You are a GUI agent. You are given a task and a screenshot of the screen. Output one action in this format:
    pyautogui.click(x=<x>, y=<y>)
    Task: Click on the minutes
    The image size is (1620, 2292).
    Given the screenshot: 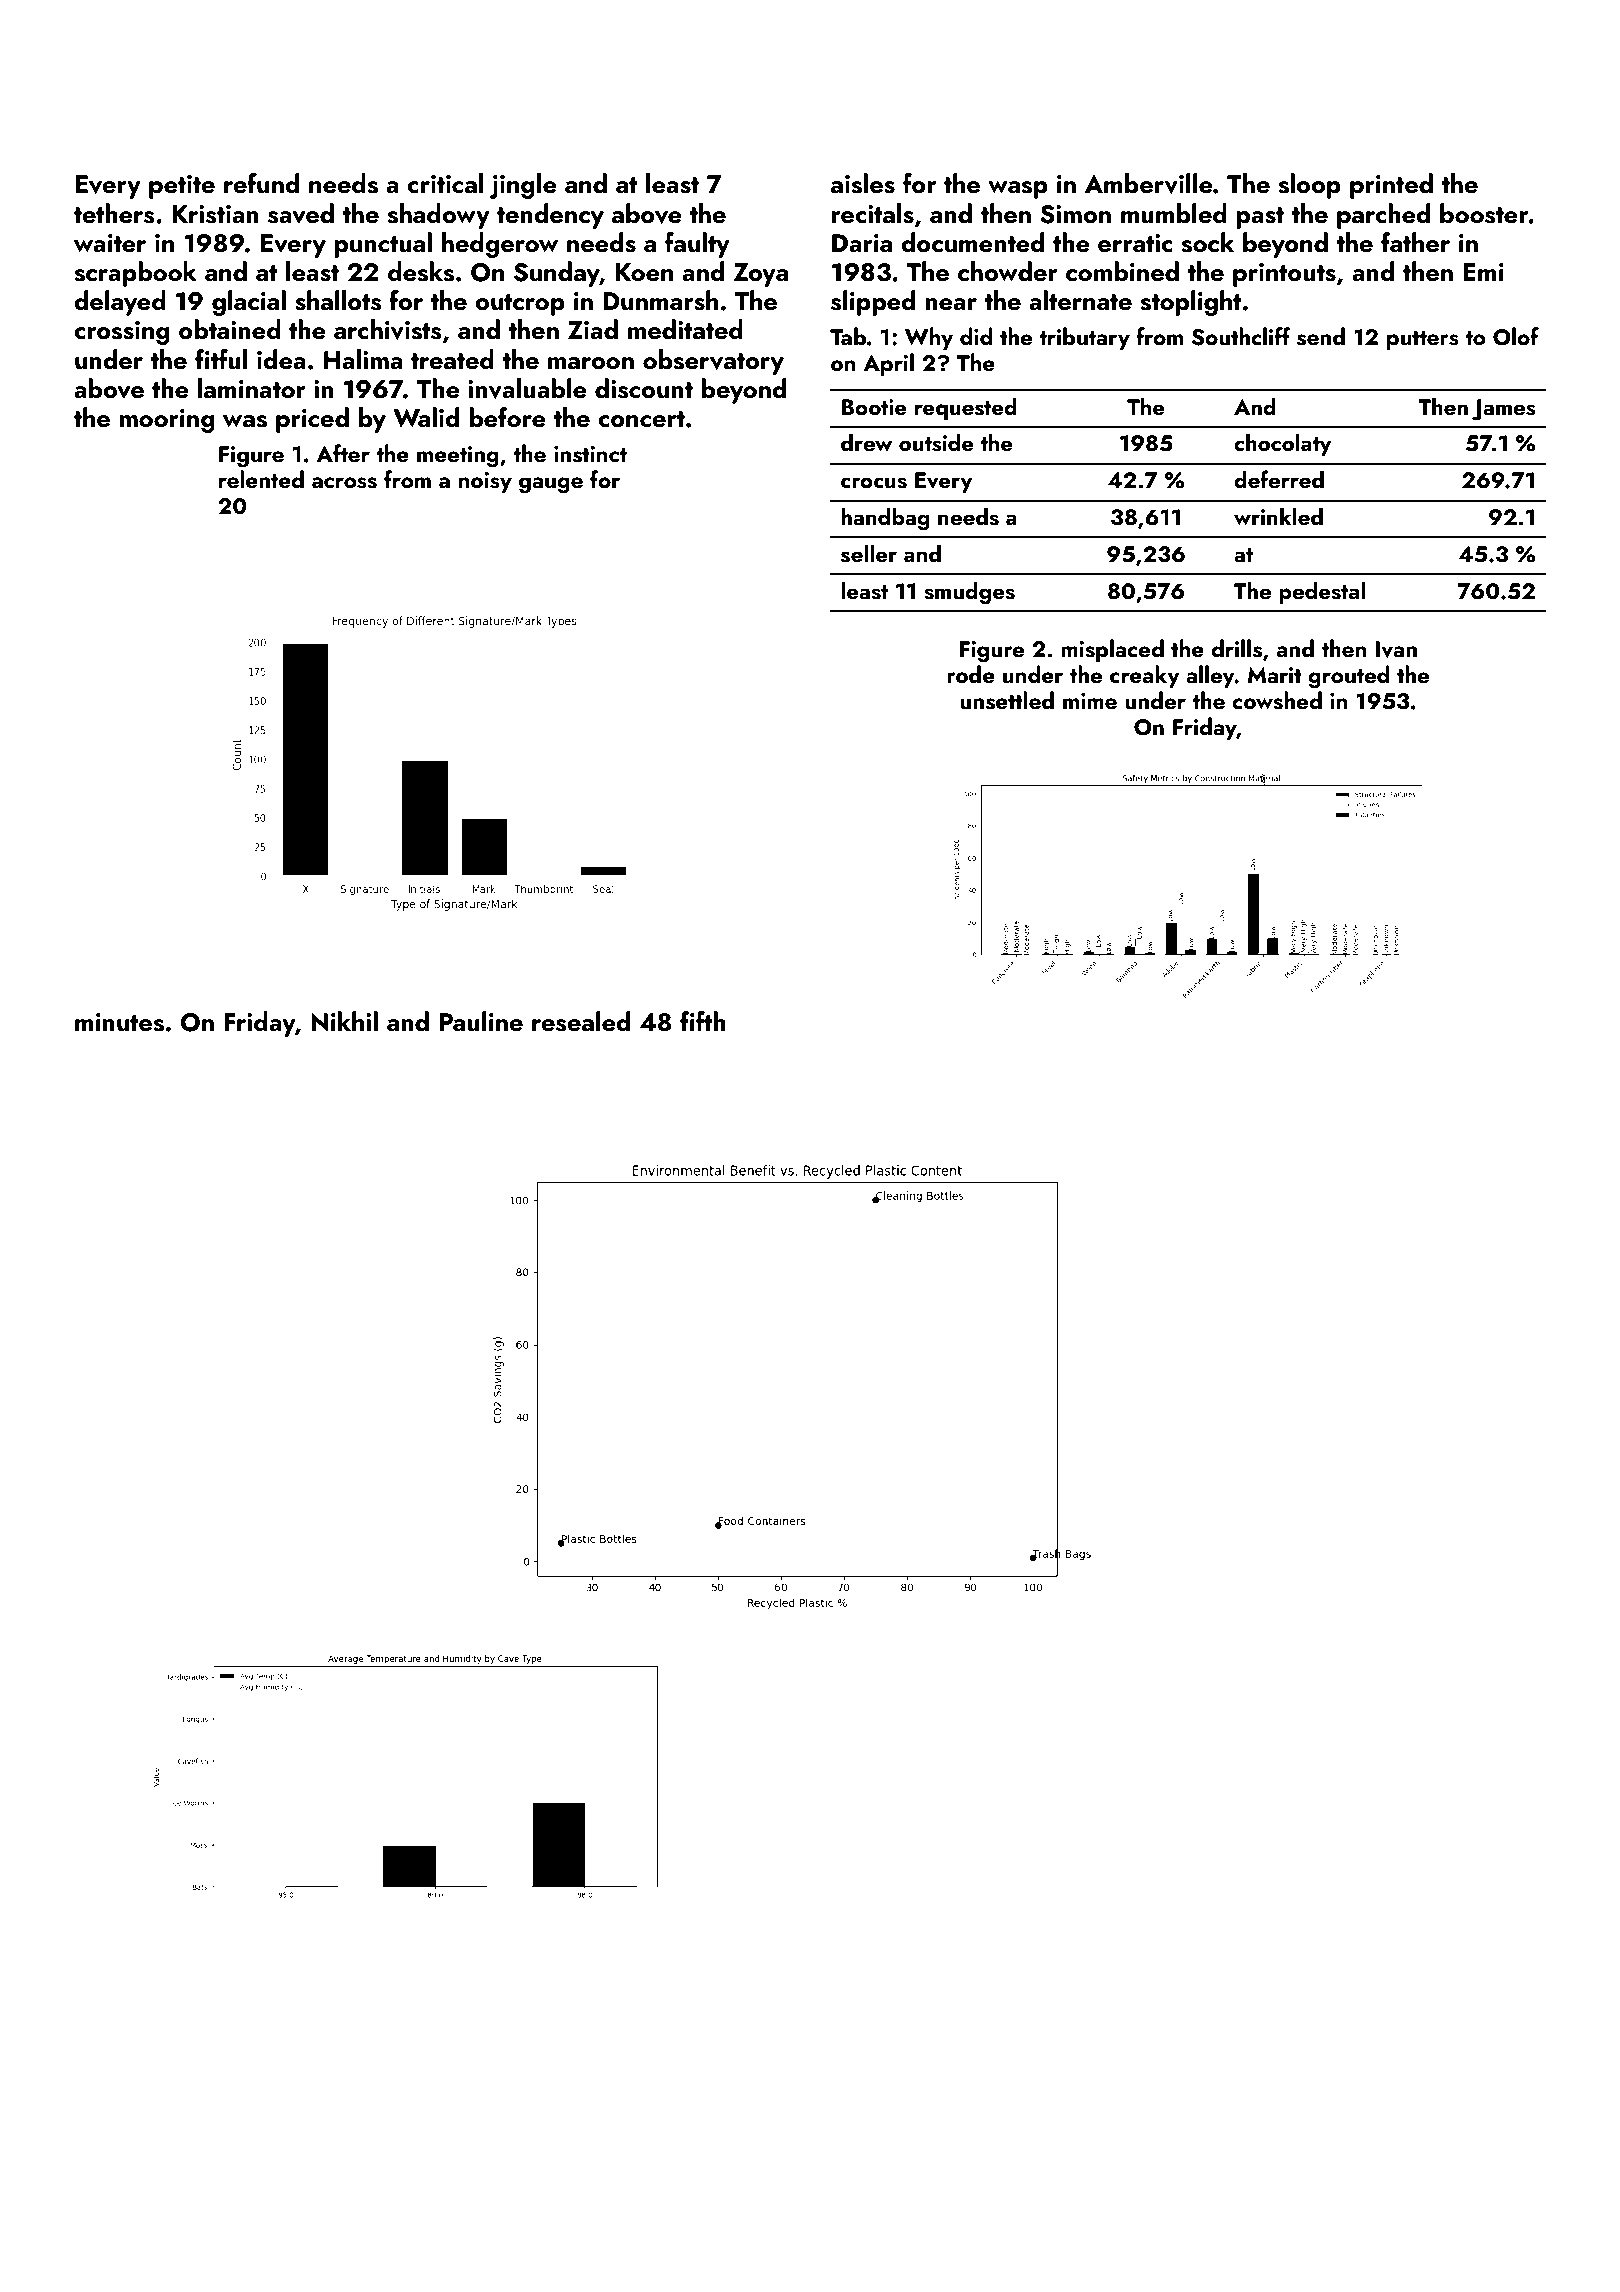 What is the action you would take?
    pyautogui.click(x=119, y=1022)
